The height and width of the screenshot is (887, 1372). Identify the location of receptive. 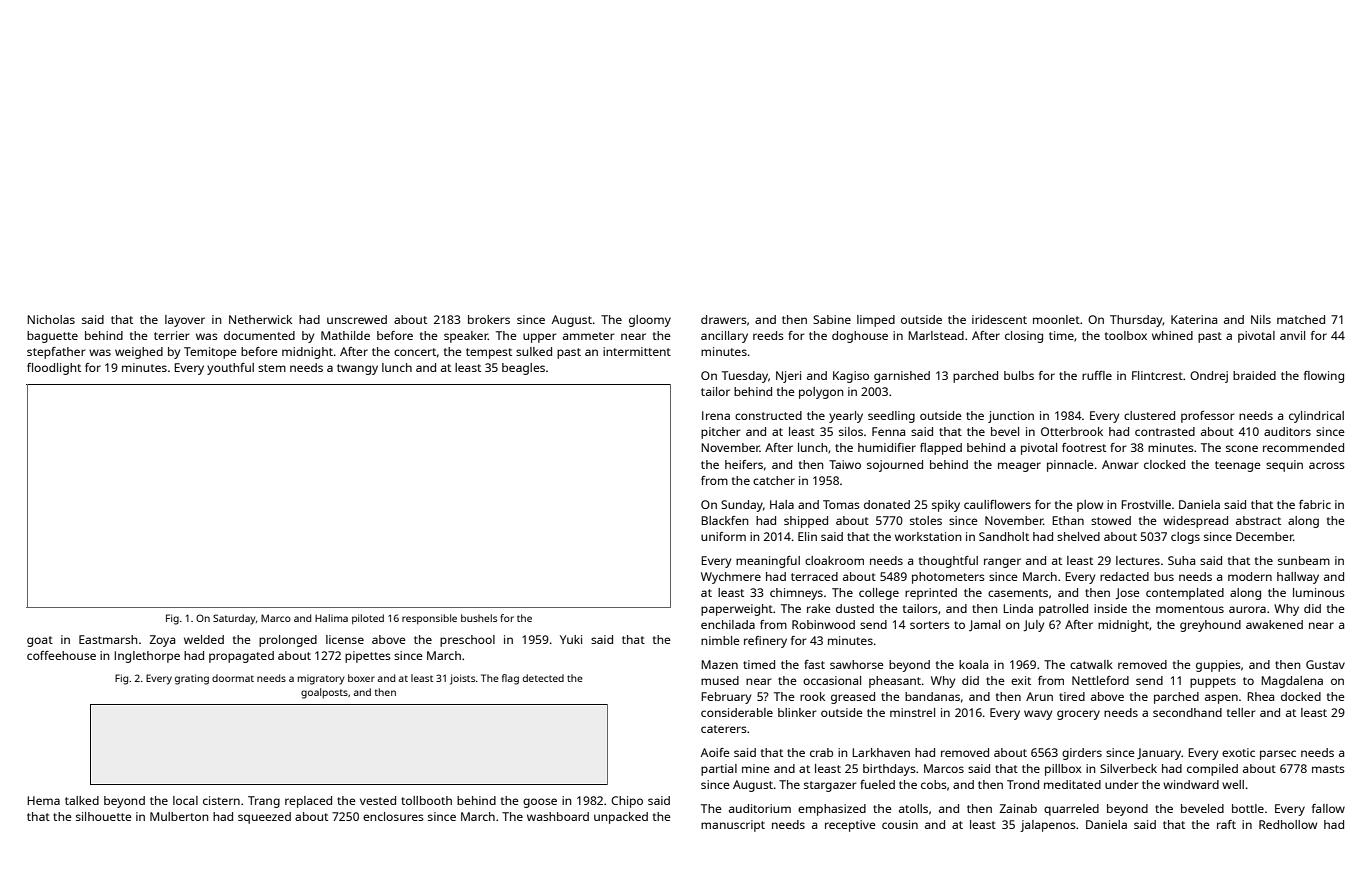
(850, 826).
